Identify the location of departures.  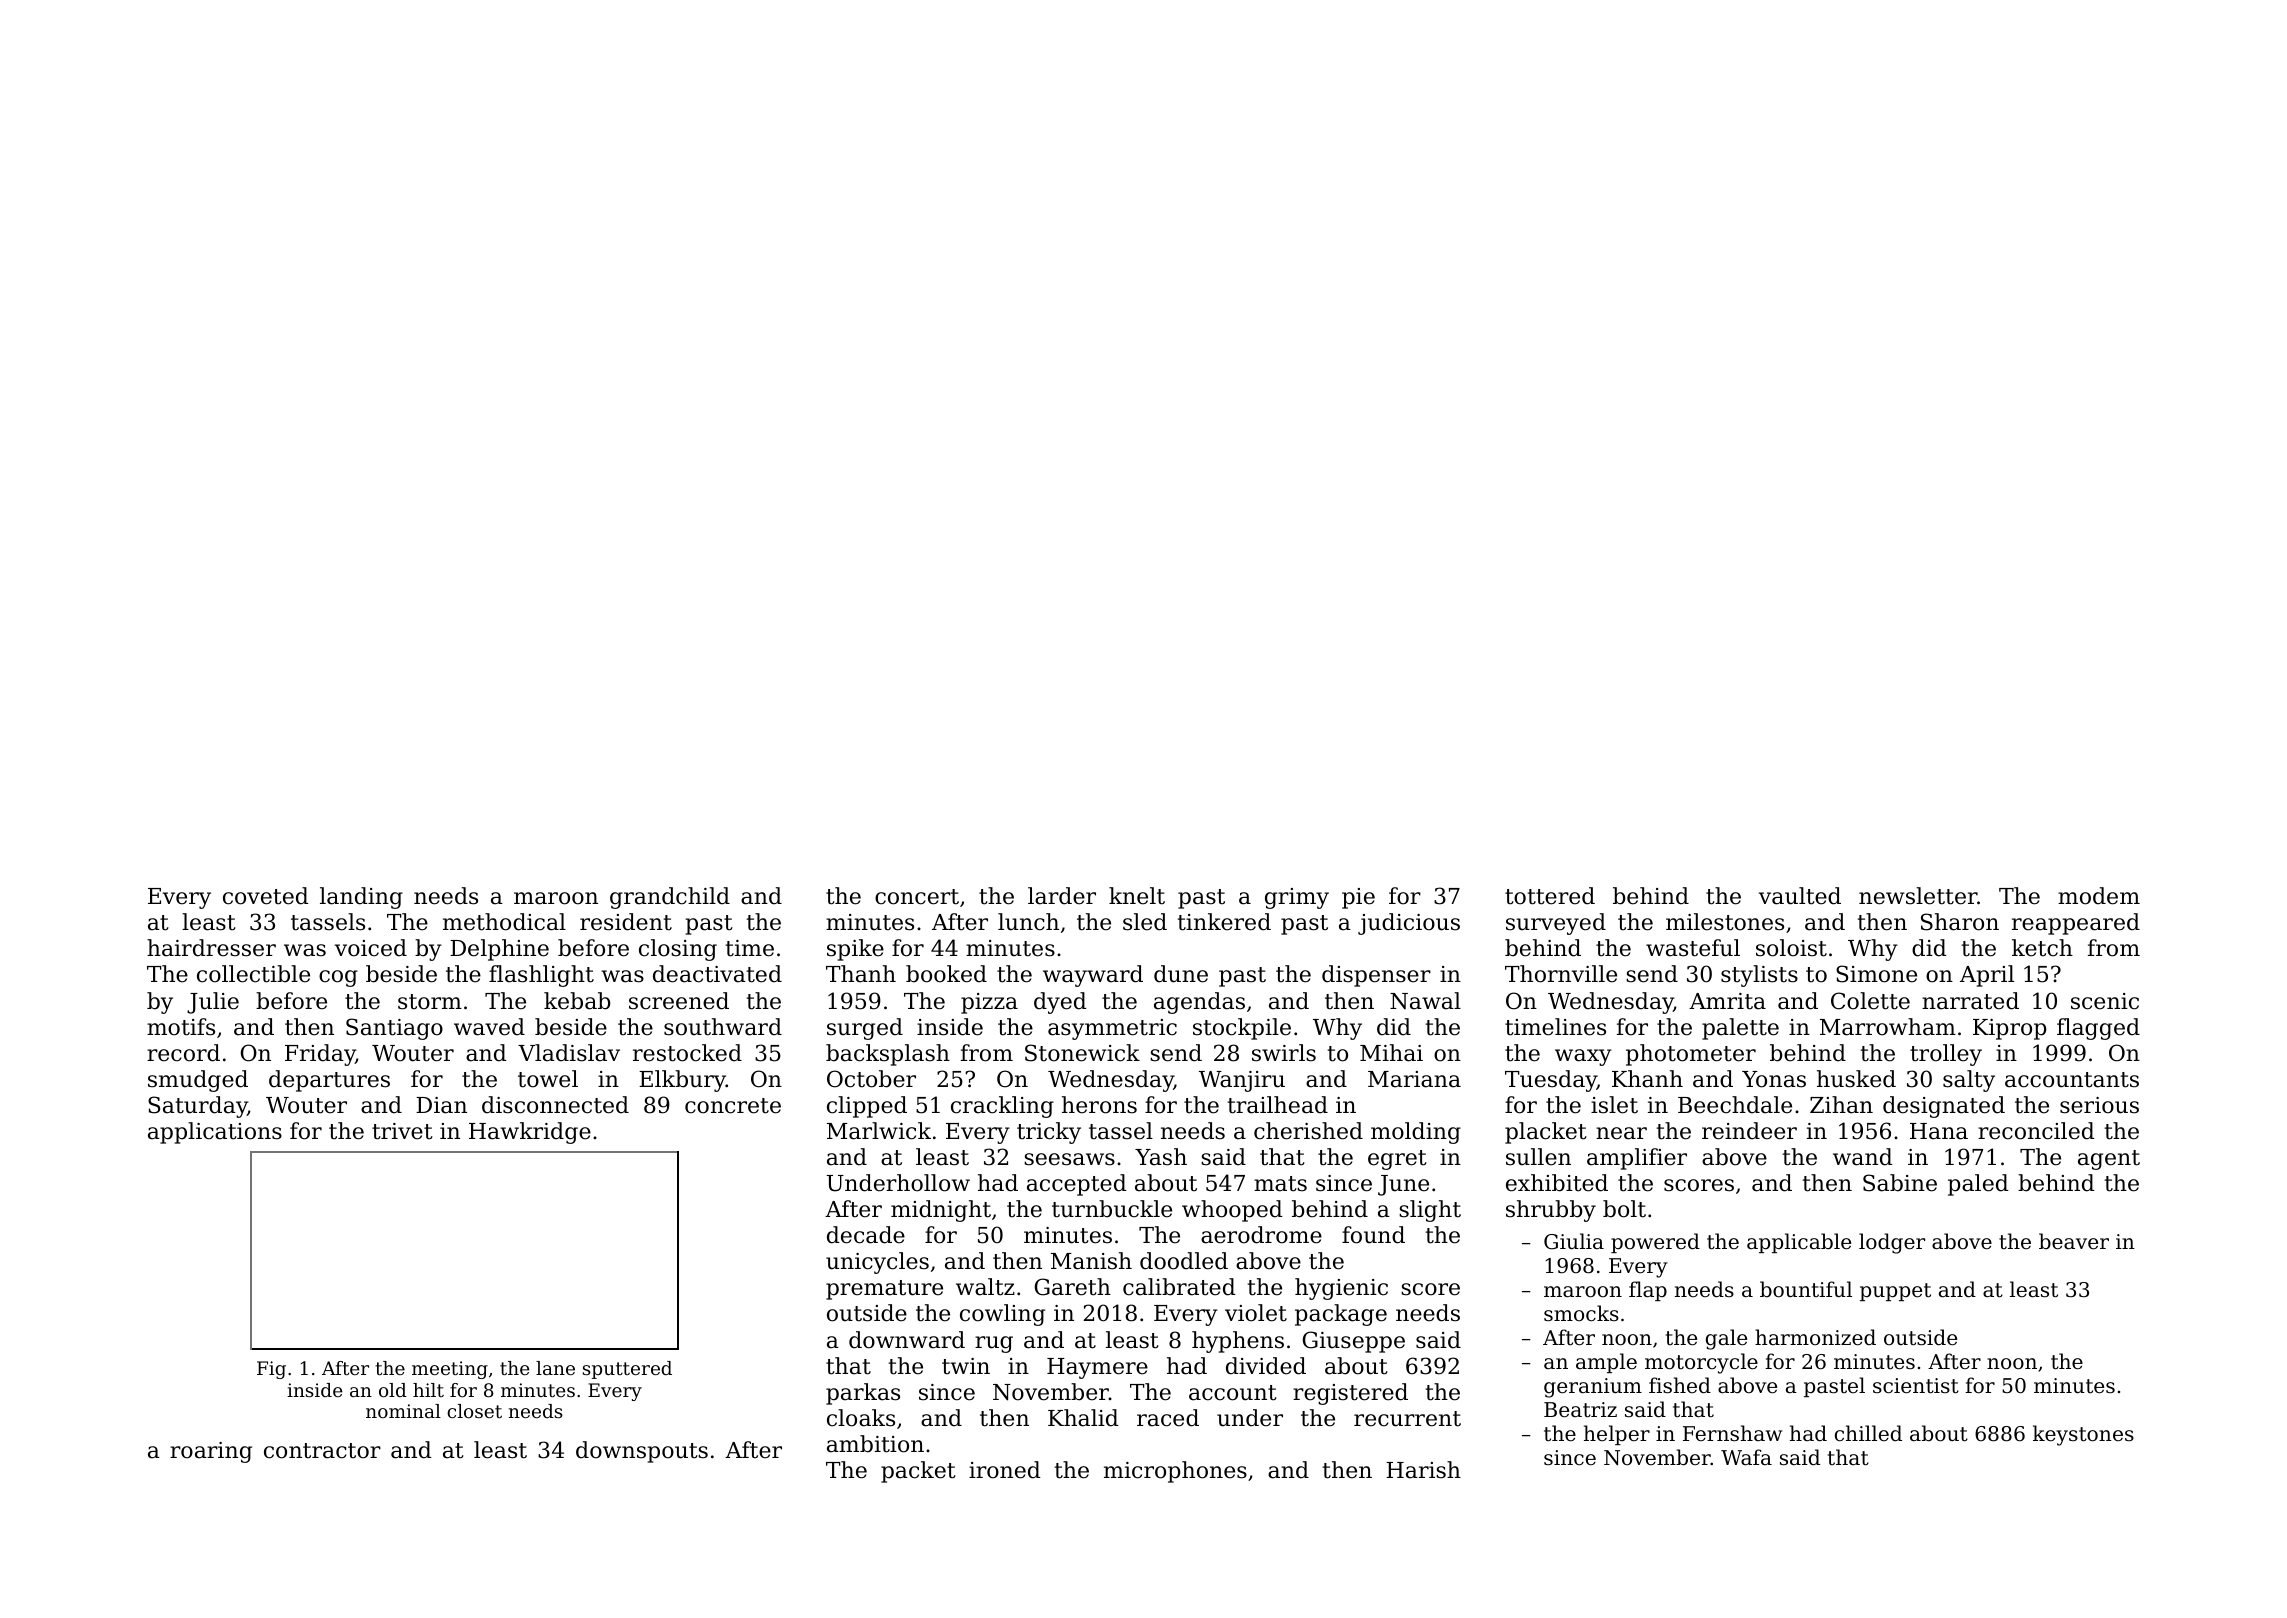
(329, 1081).
